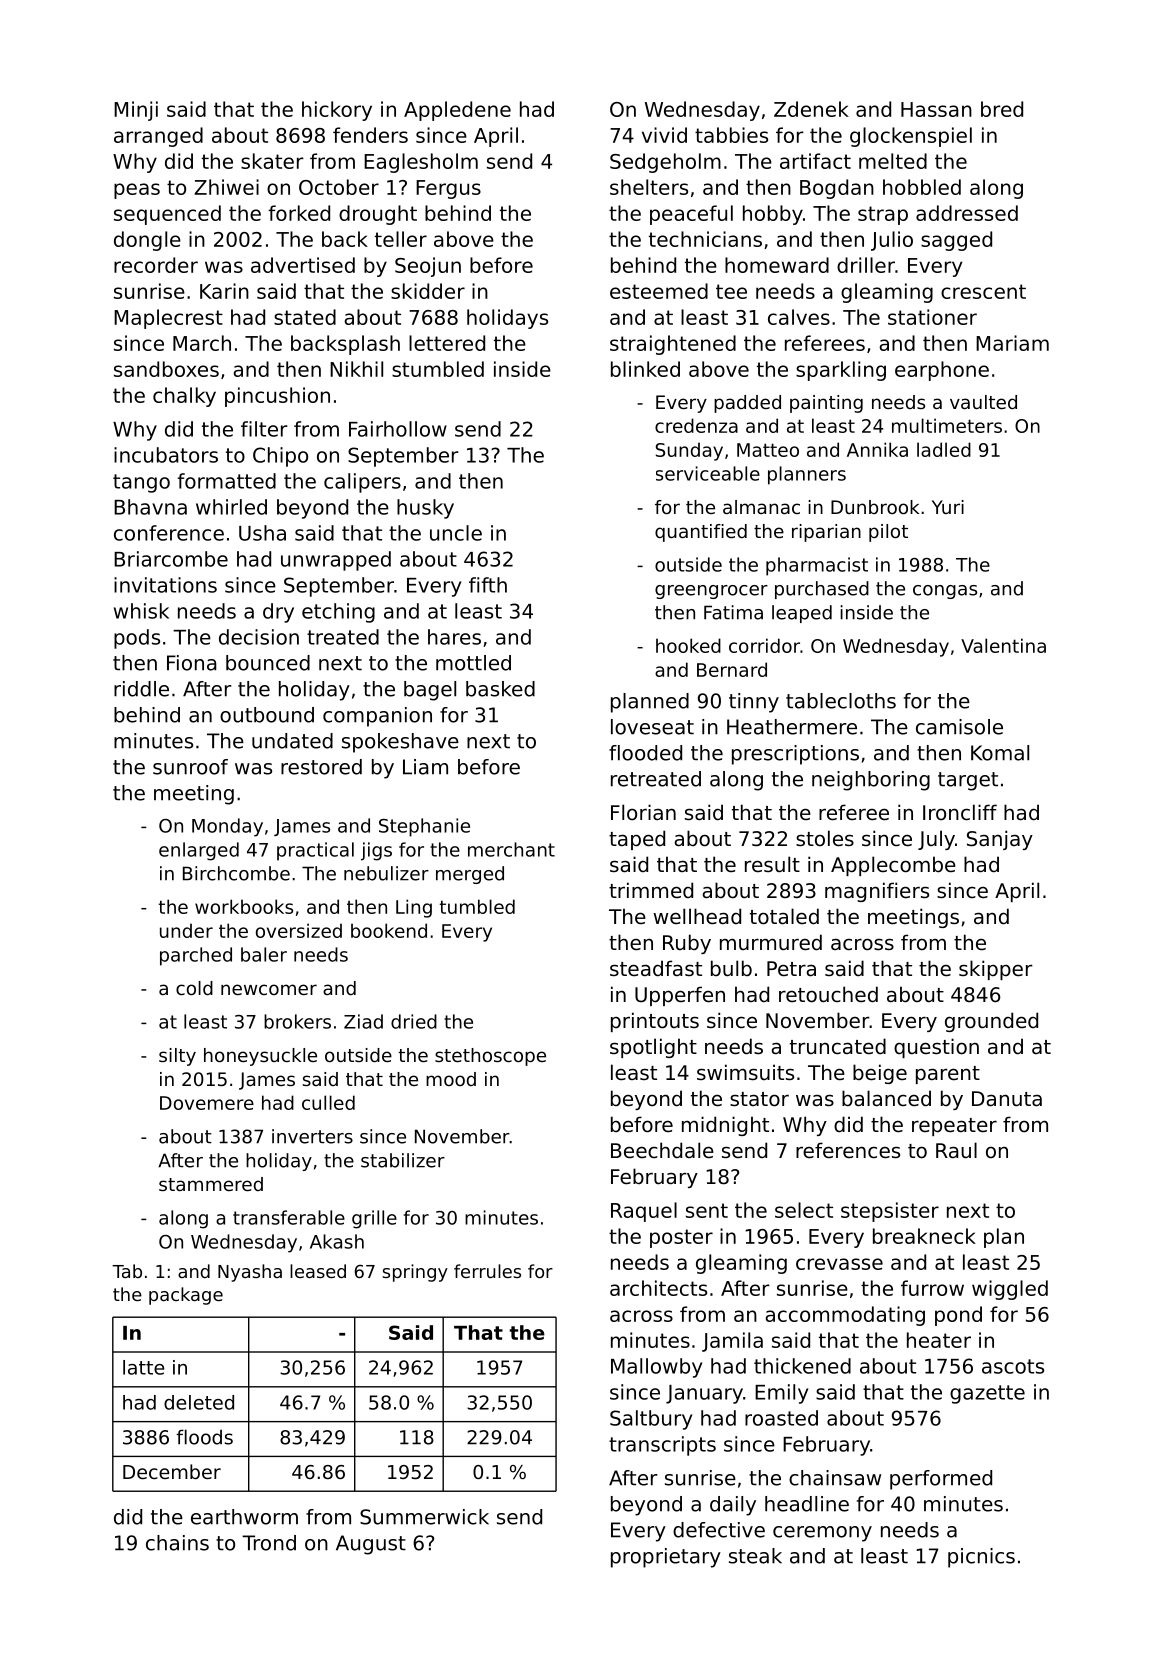  I want to click on merchant, so click(511, 849).
